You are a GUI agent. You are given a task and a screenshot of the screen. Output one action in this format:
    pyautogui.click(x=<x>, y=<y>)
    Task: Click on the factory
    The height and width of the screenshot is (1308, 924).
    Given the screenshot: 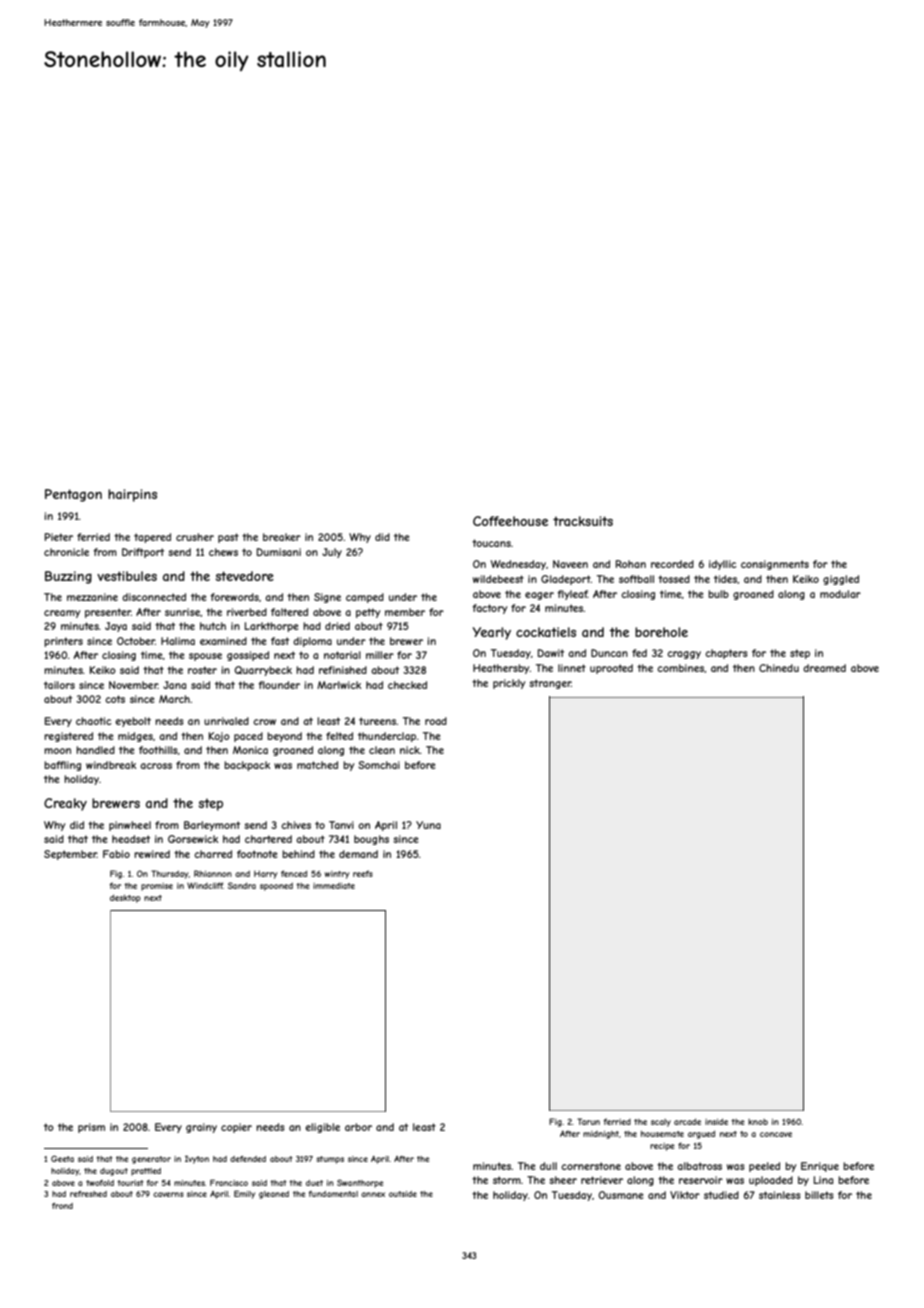 What is the action you would take?
    pyautogui.click(x=489, y=609)
